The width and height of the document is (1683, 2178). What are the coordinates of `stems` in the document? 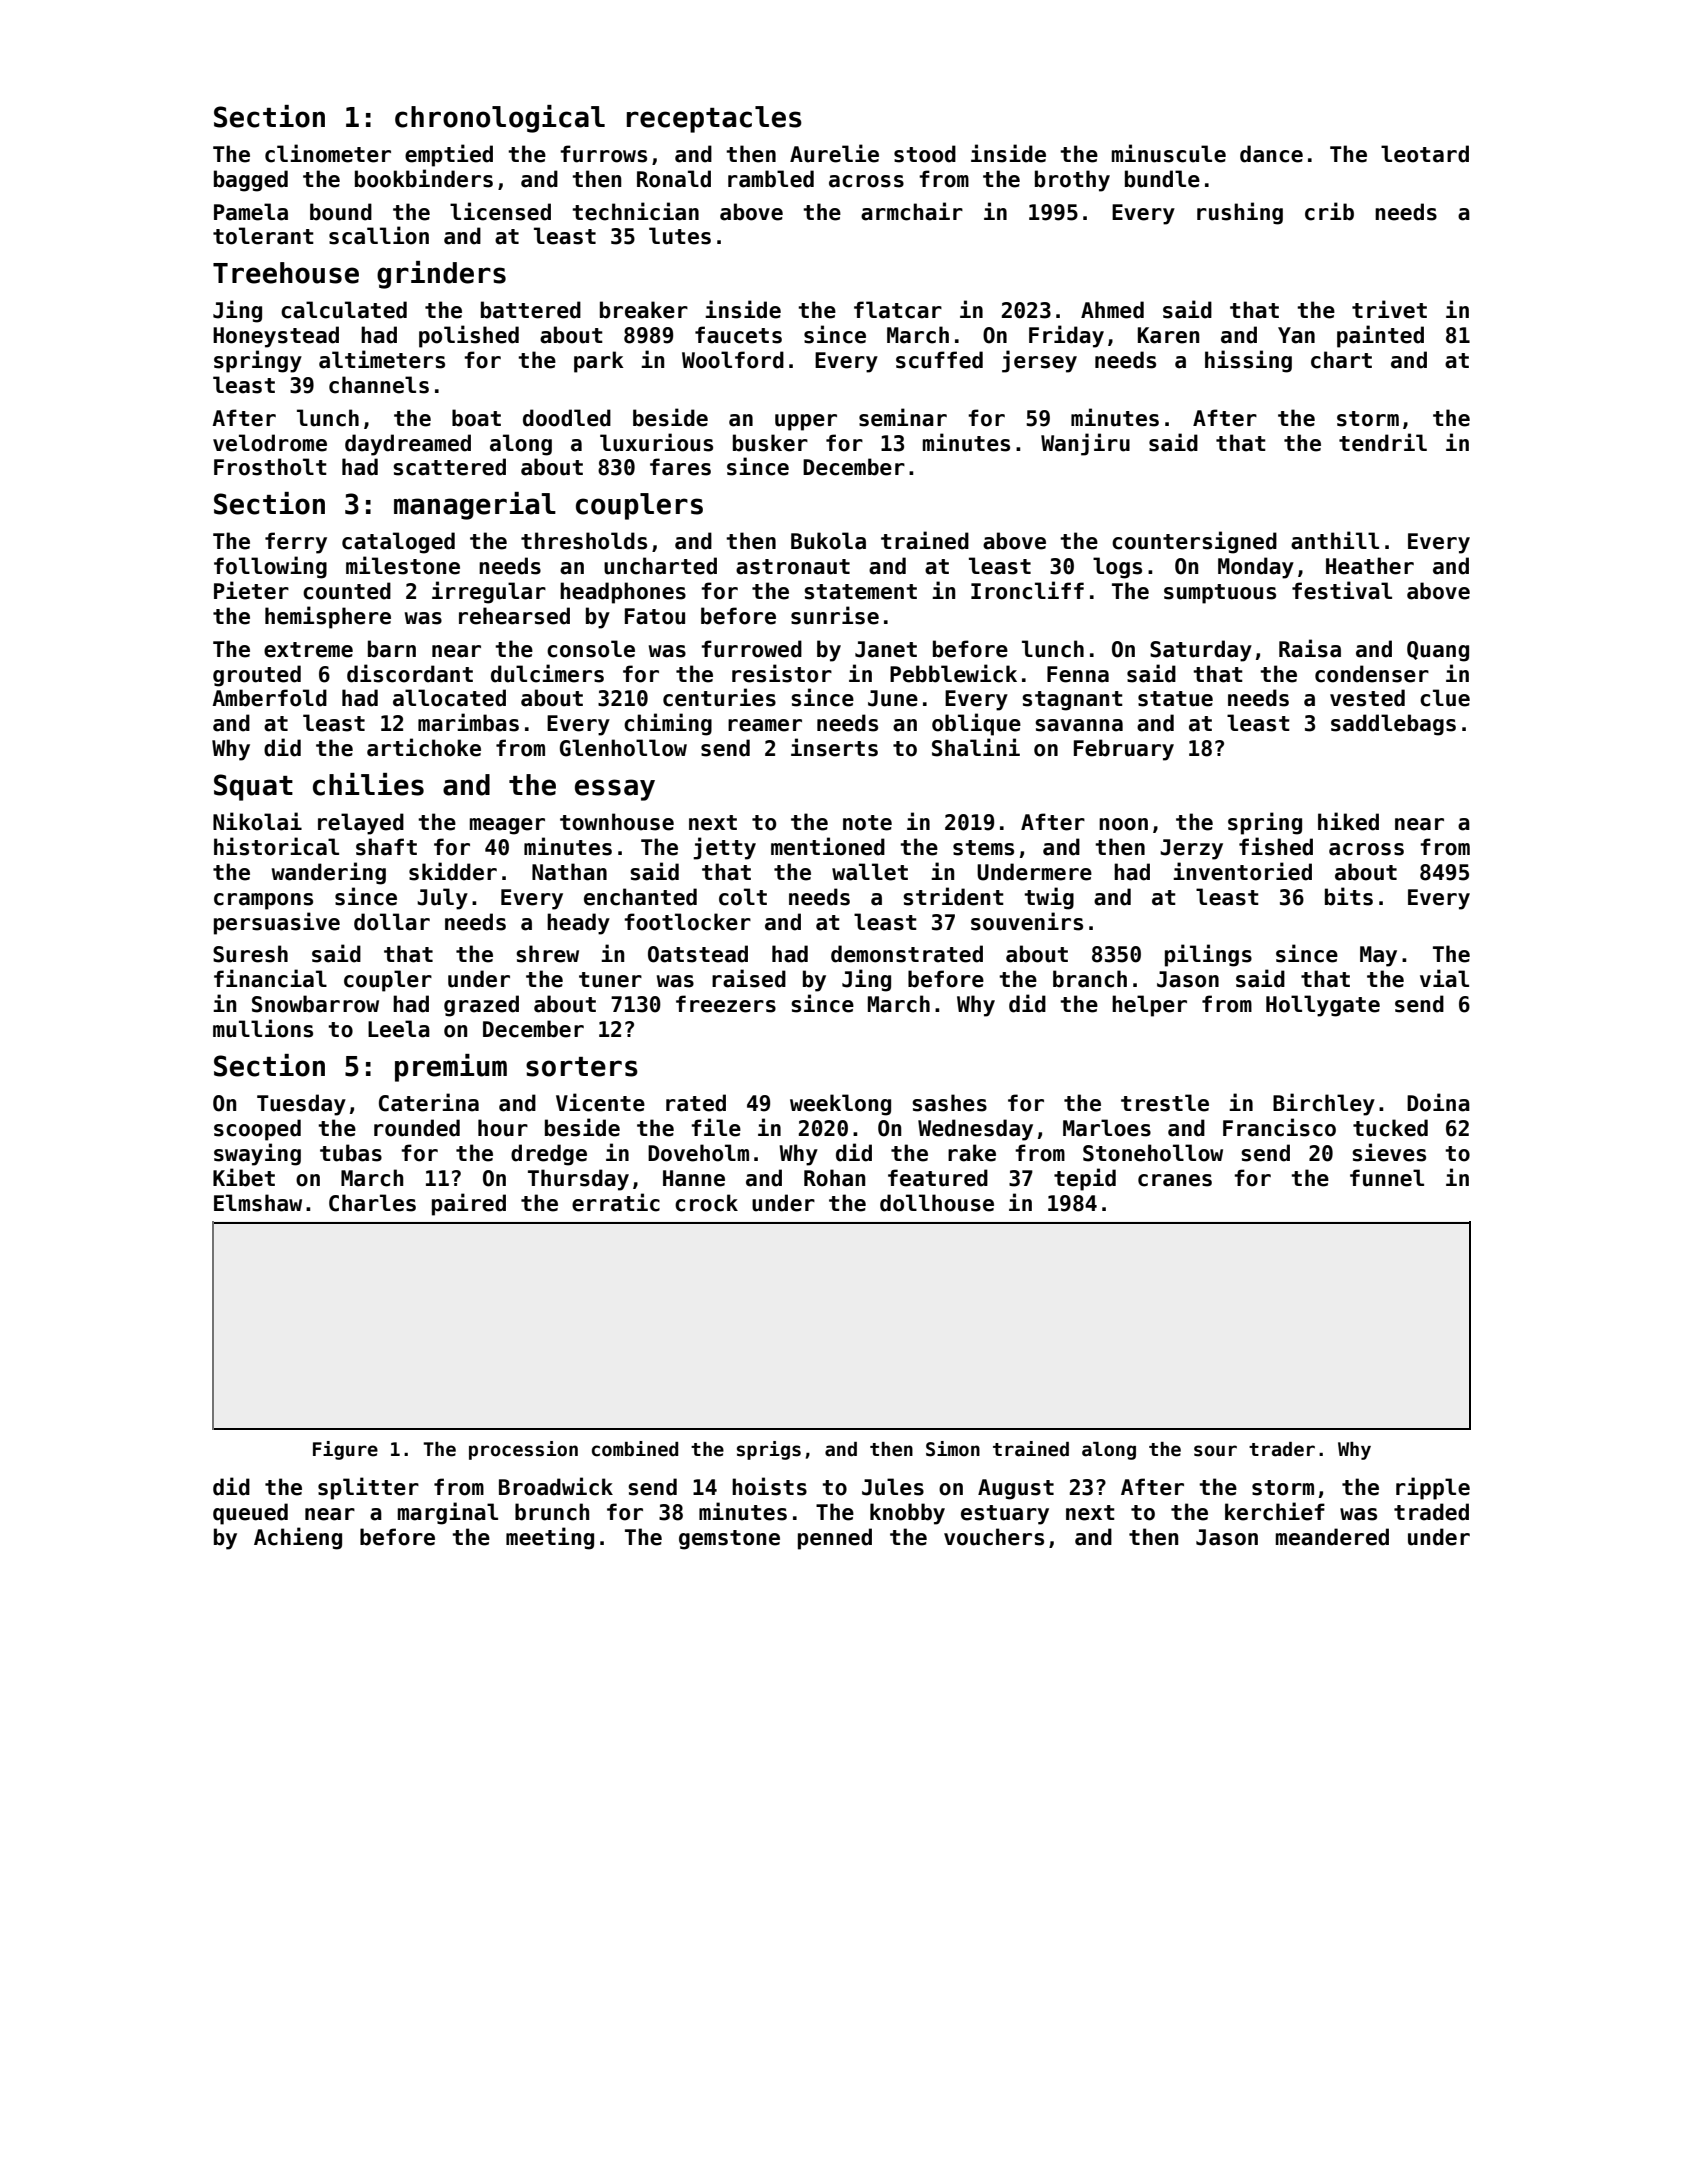 It's located at (983, 848).
